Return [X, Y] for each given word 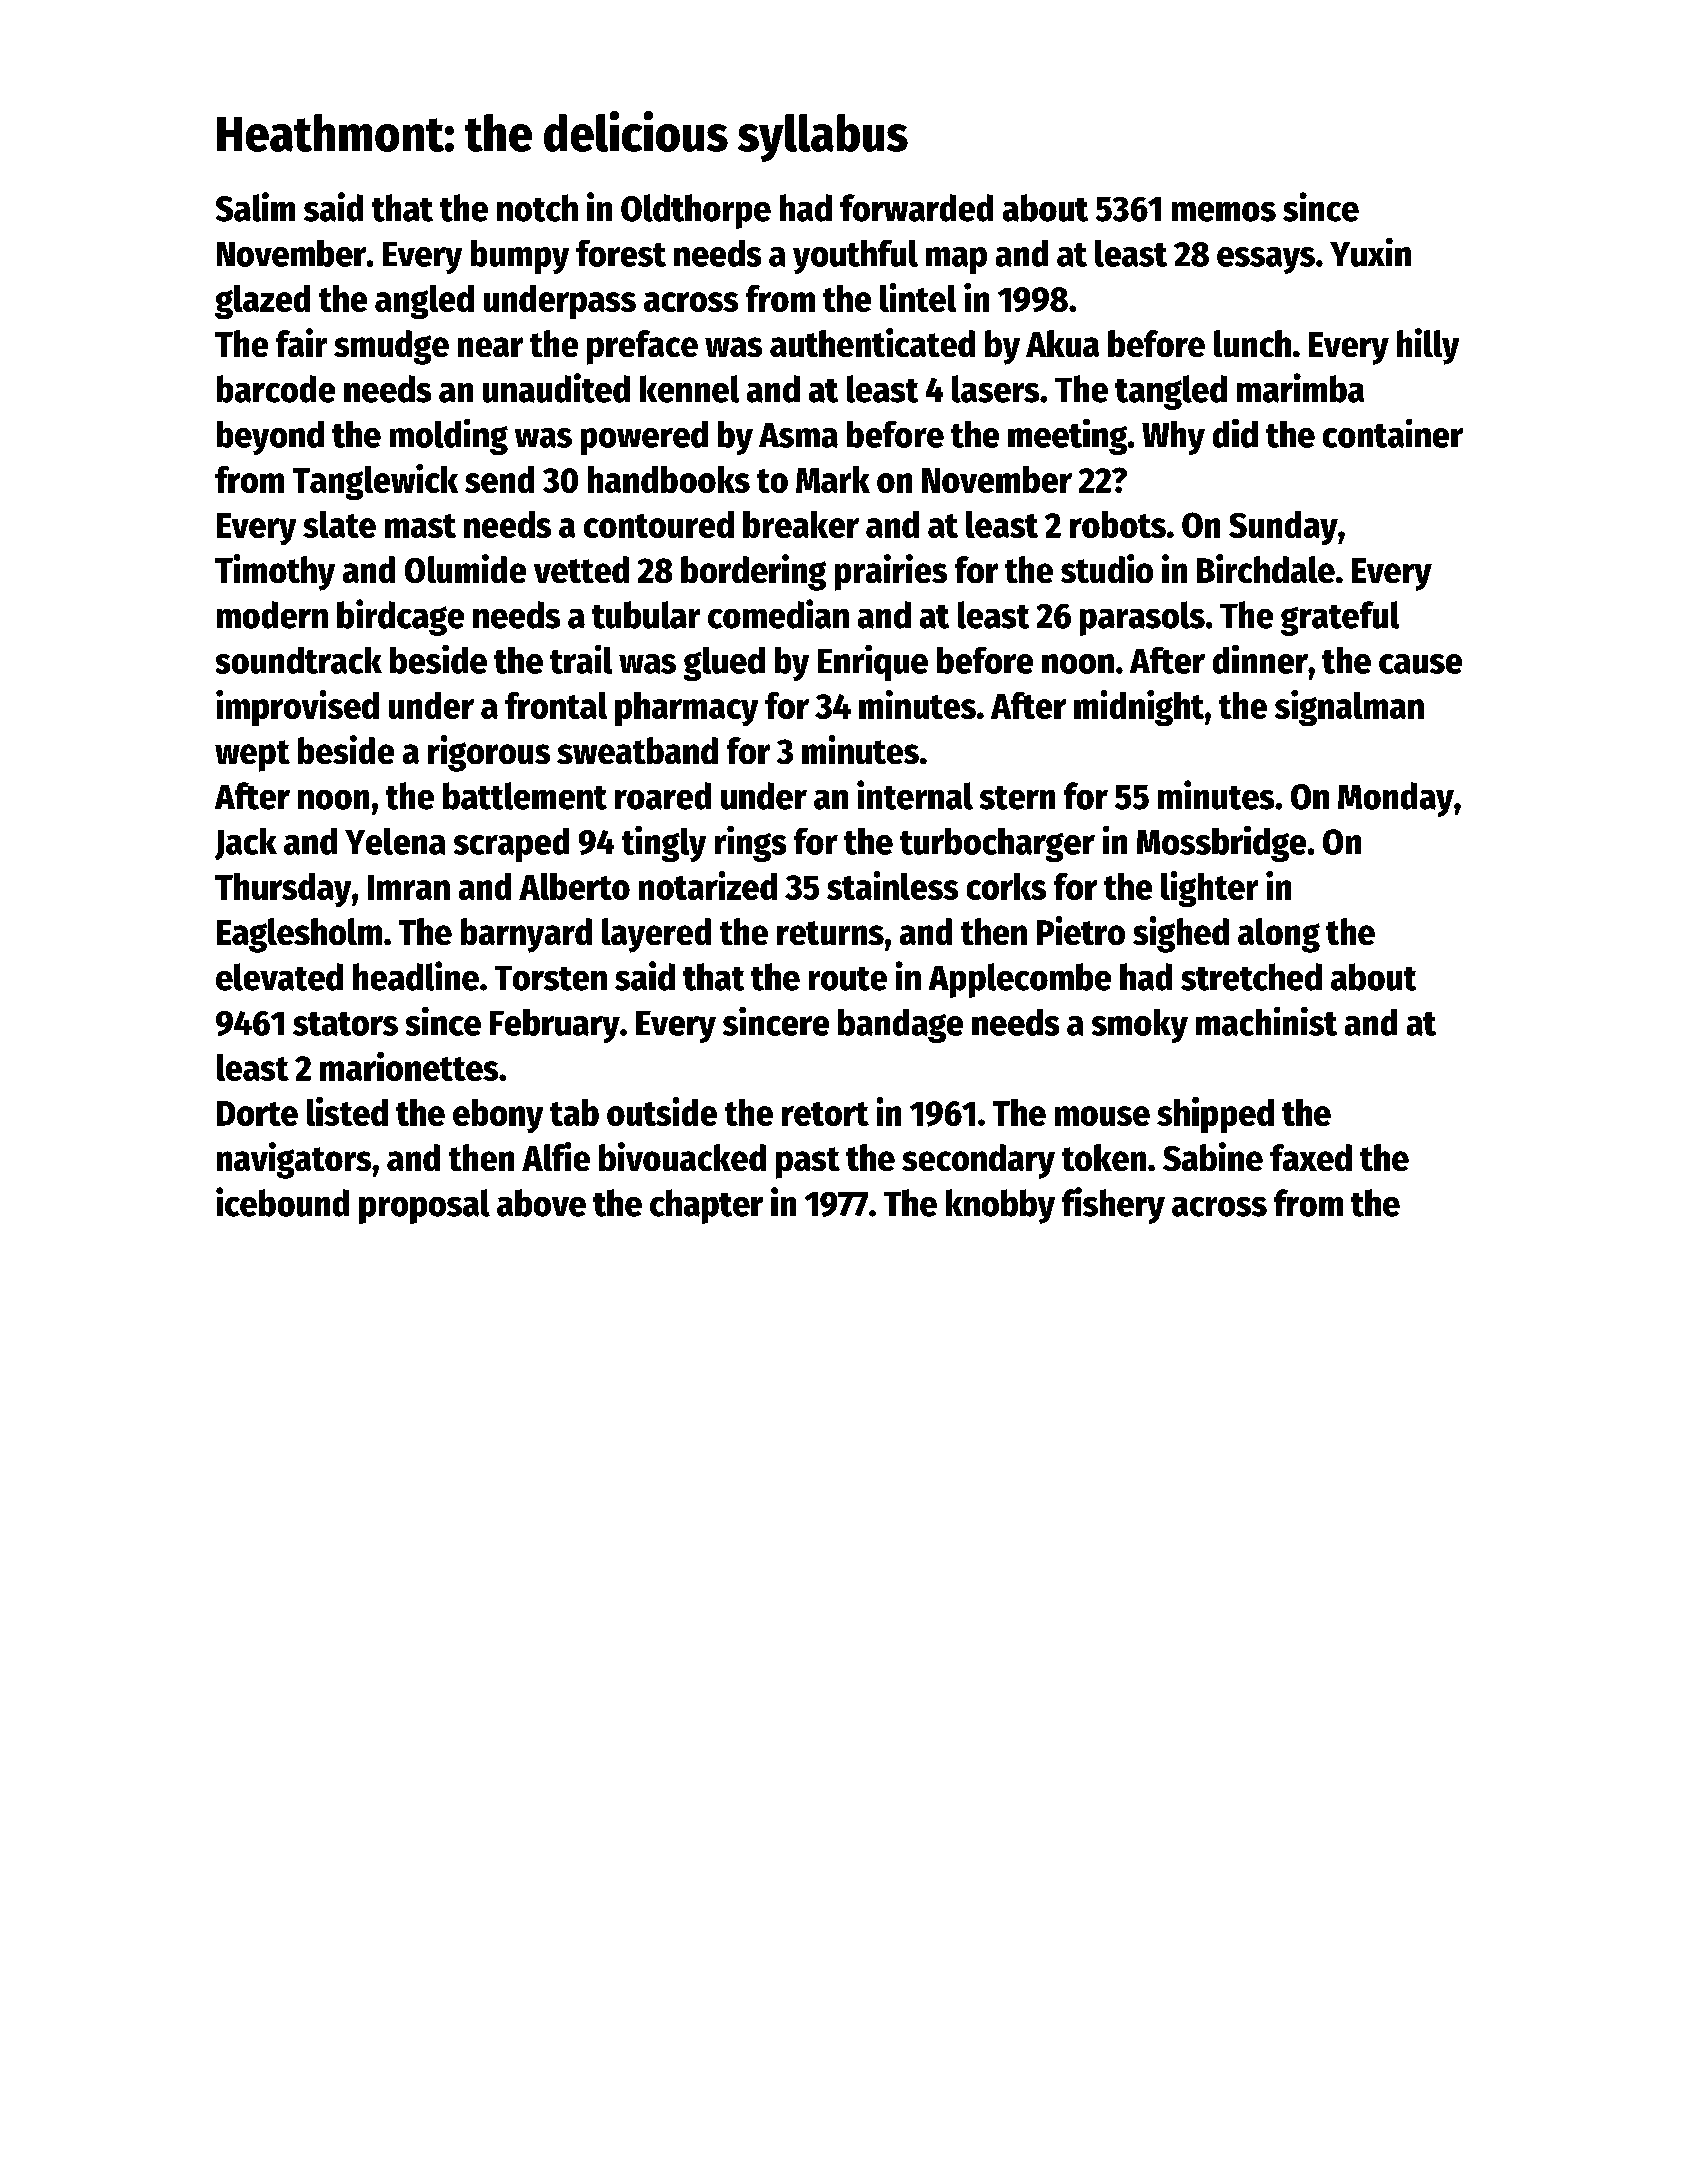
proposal [424, 1206]
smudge [391, 347]
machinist [1266, 1021]
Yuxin [1370, 252]
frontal [556, 705]
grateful [1340, 618]
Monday [1396, 799]
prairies [891, 572]
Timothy [275, 572]
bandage [900, 1026]
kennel [689, 389]
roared [663, 796]
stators [345, 1024]
